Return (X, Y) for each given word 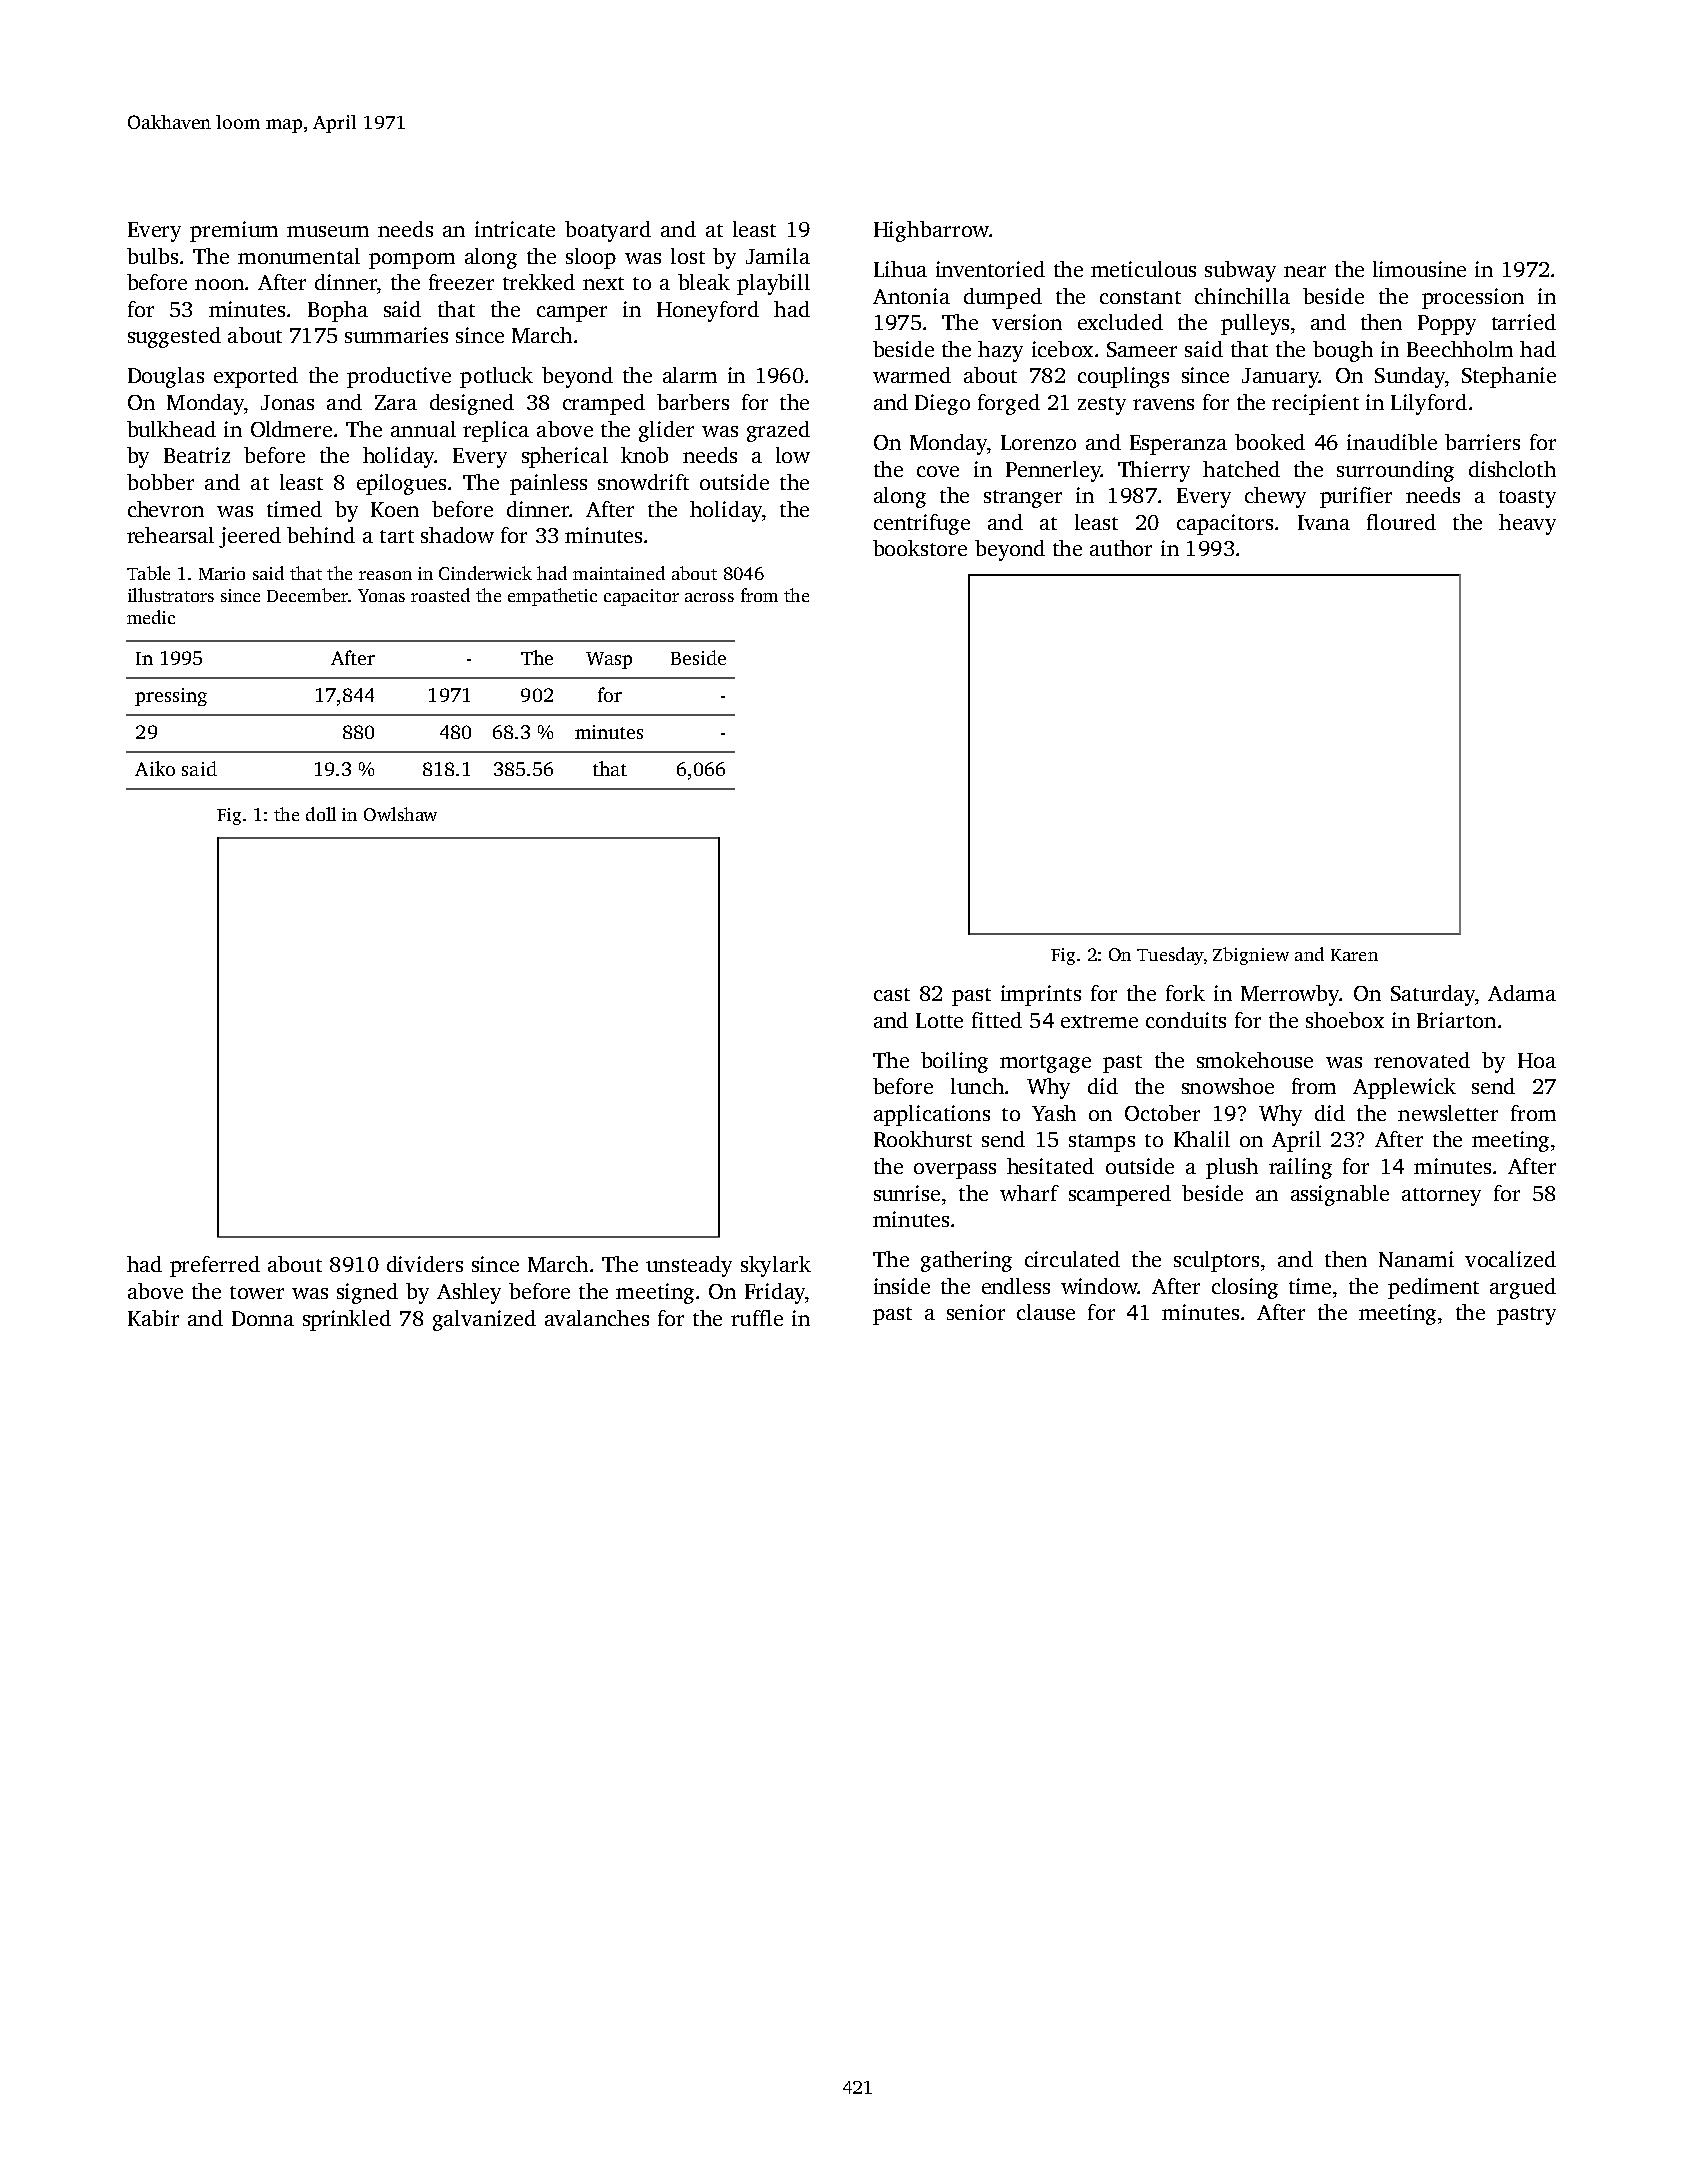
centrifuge (922, 524)
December (307, 595)
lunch (977, 1086)
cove (938, 471)
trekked (539, 282)
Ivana (1324, 522)
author (1121, 548)
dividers (425, 1264)
